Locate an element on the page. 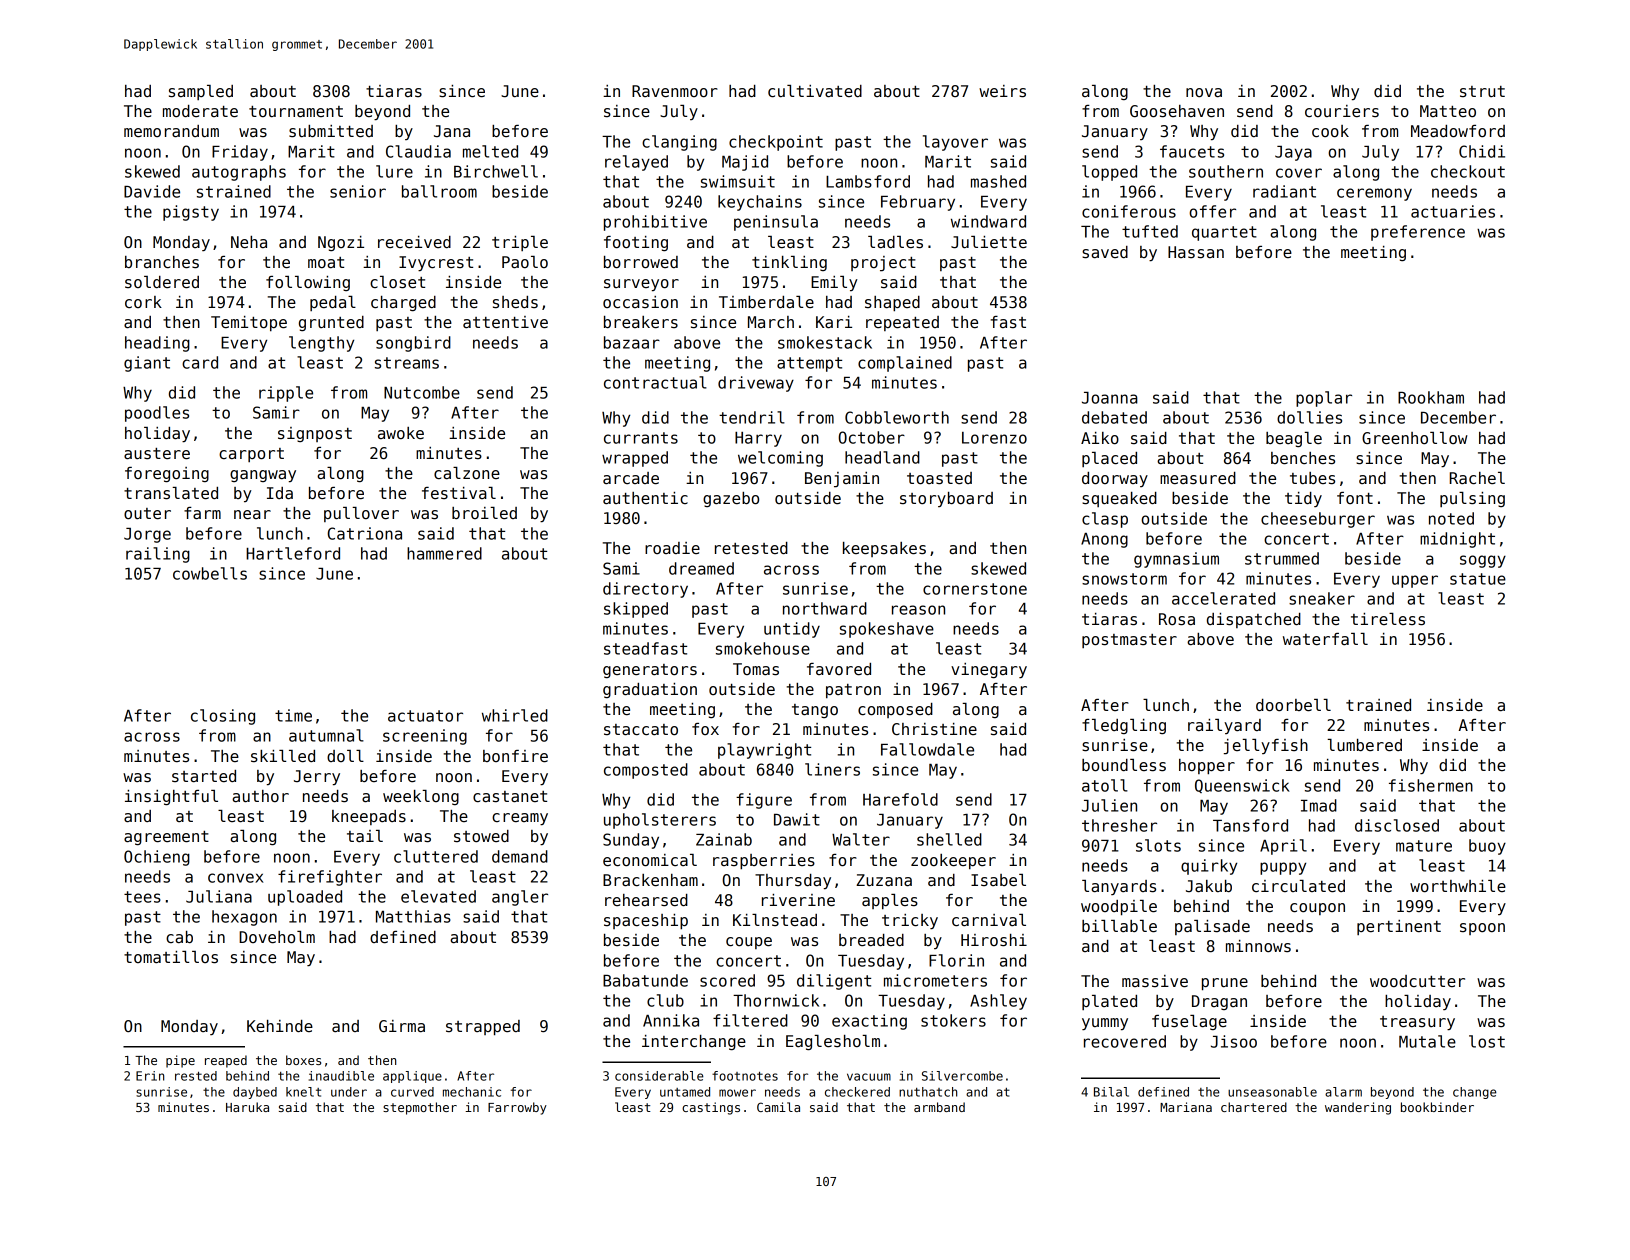 This image has height=1260, width=1630. armband is located at coordinates (939, 1107).
